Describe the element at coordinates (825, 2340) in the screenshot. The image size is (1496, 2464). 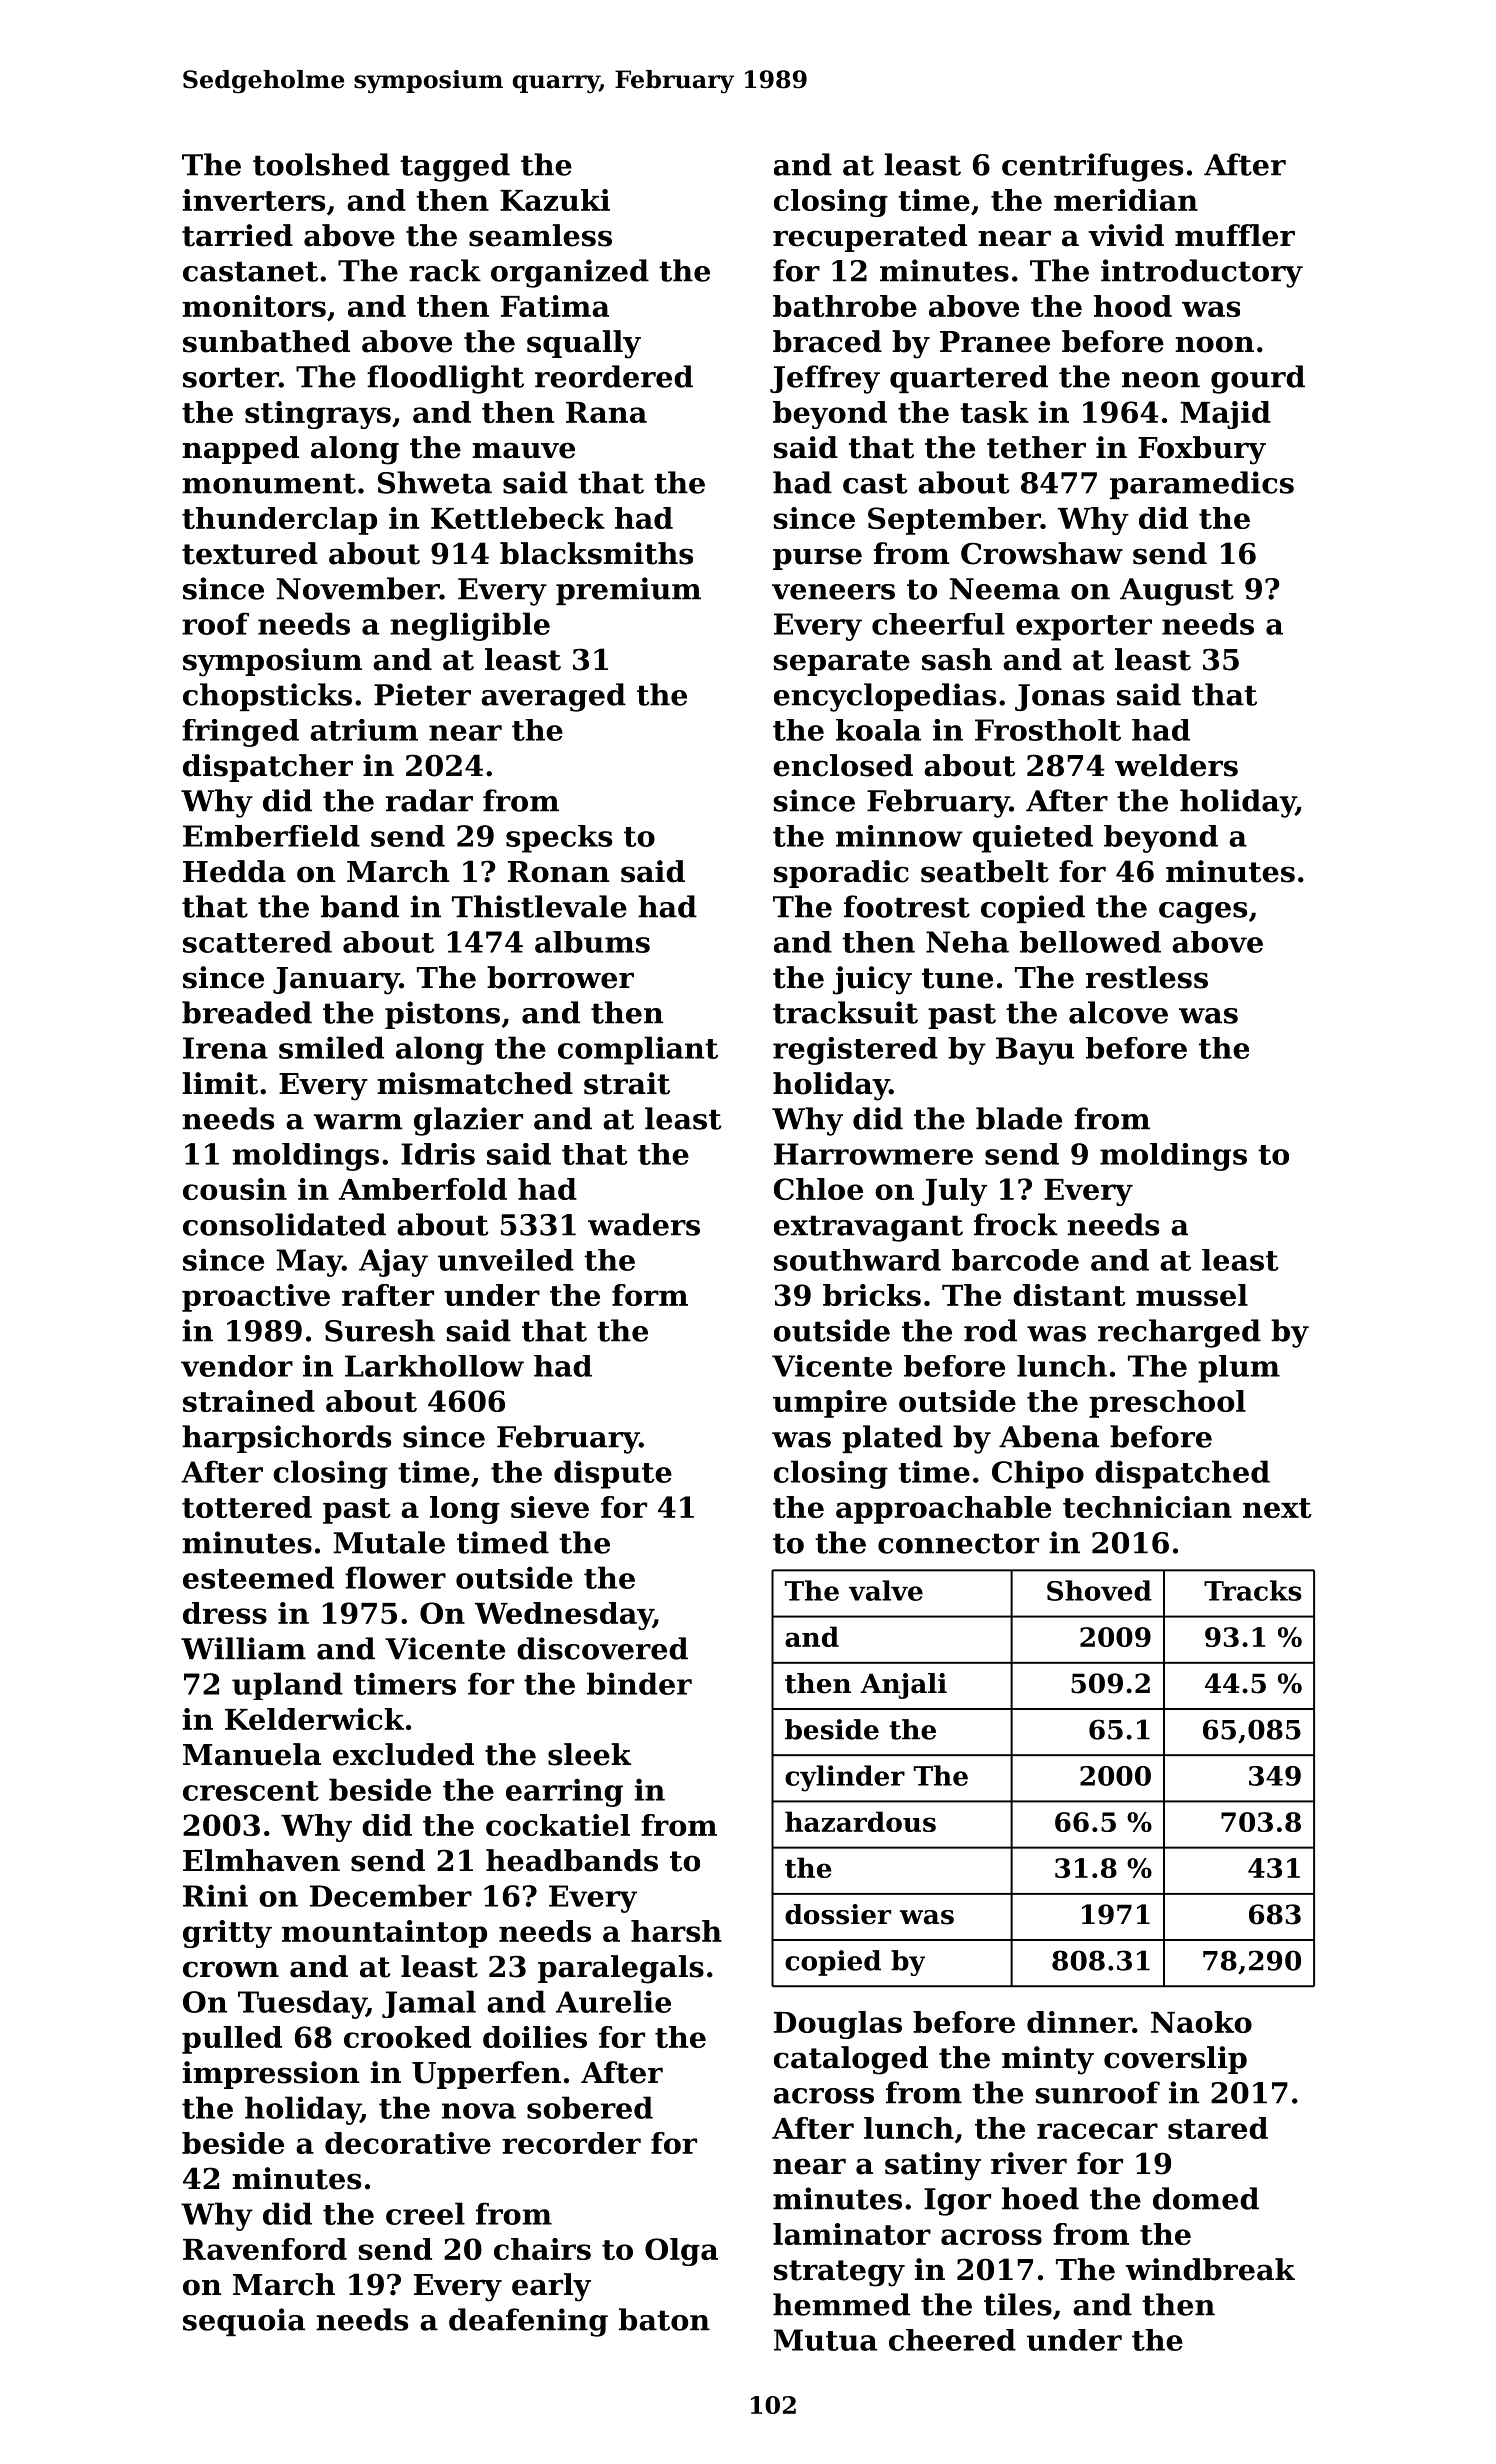
I see `Mutua` at that location.
